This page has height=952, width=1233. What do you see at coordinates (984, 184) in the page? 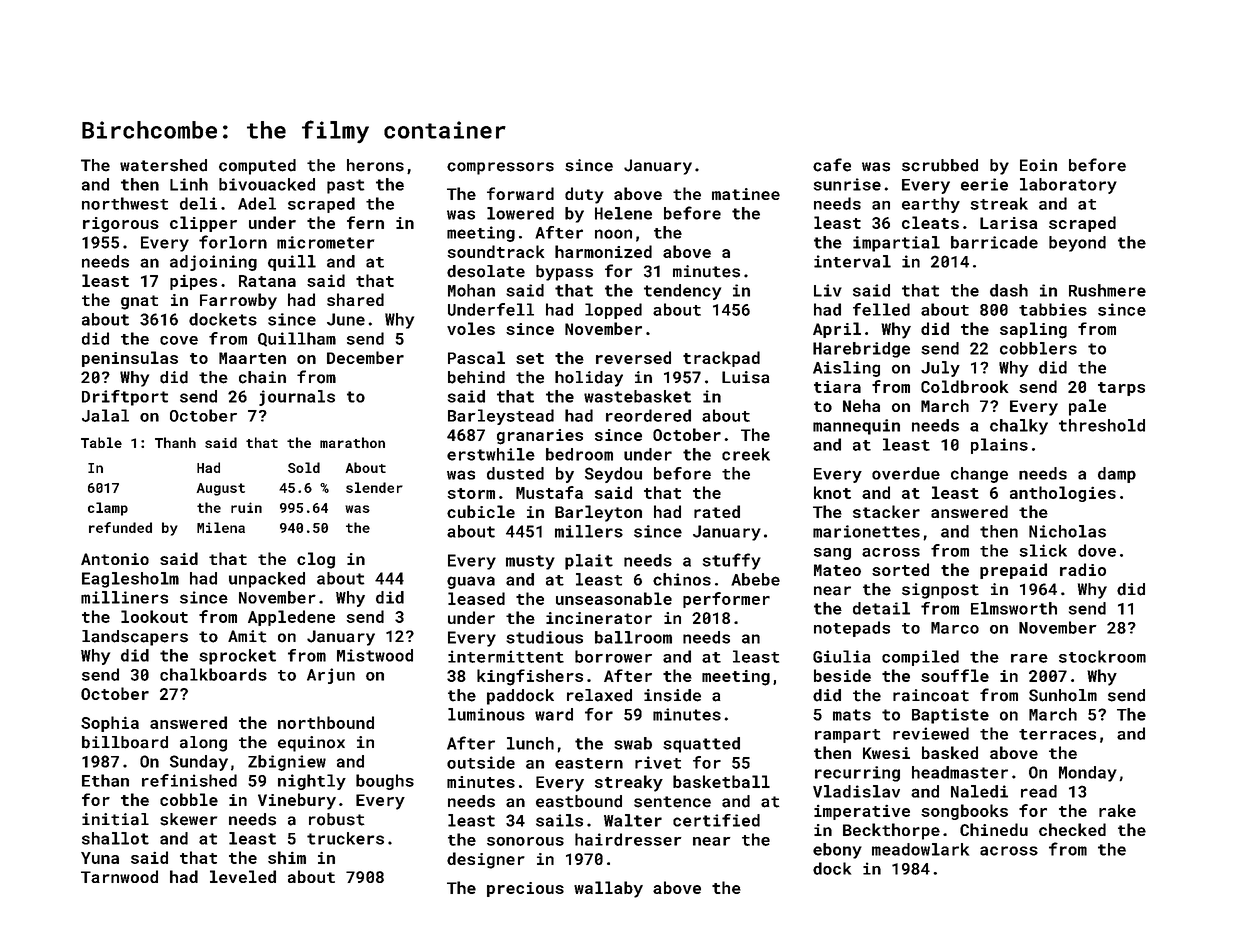
I see `eerie` at bounding box center [984, 184].
